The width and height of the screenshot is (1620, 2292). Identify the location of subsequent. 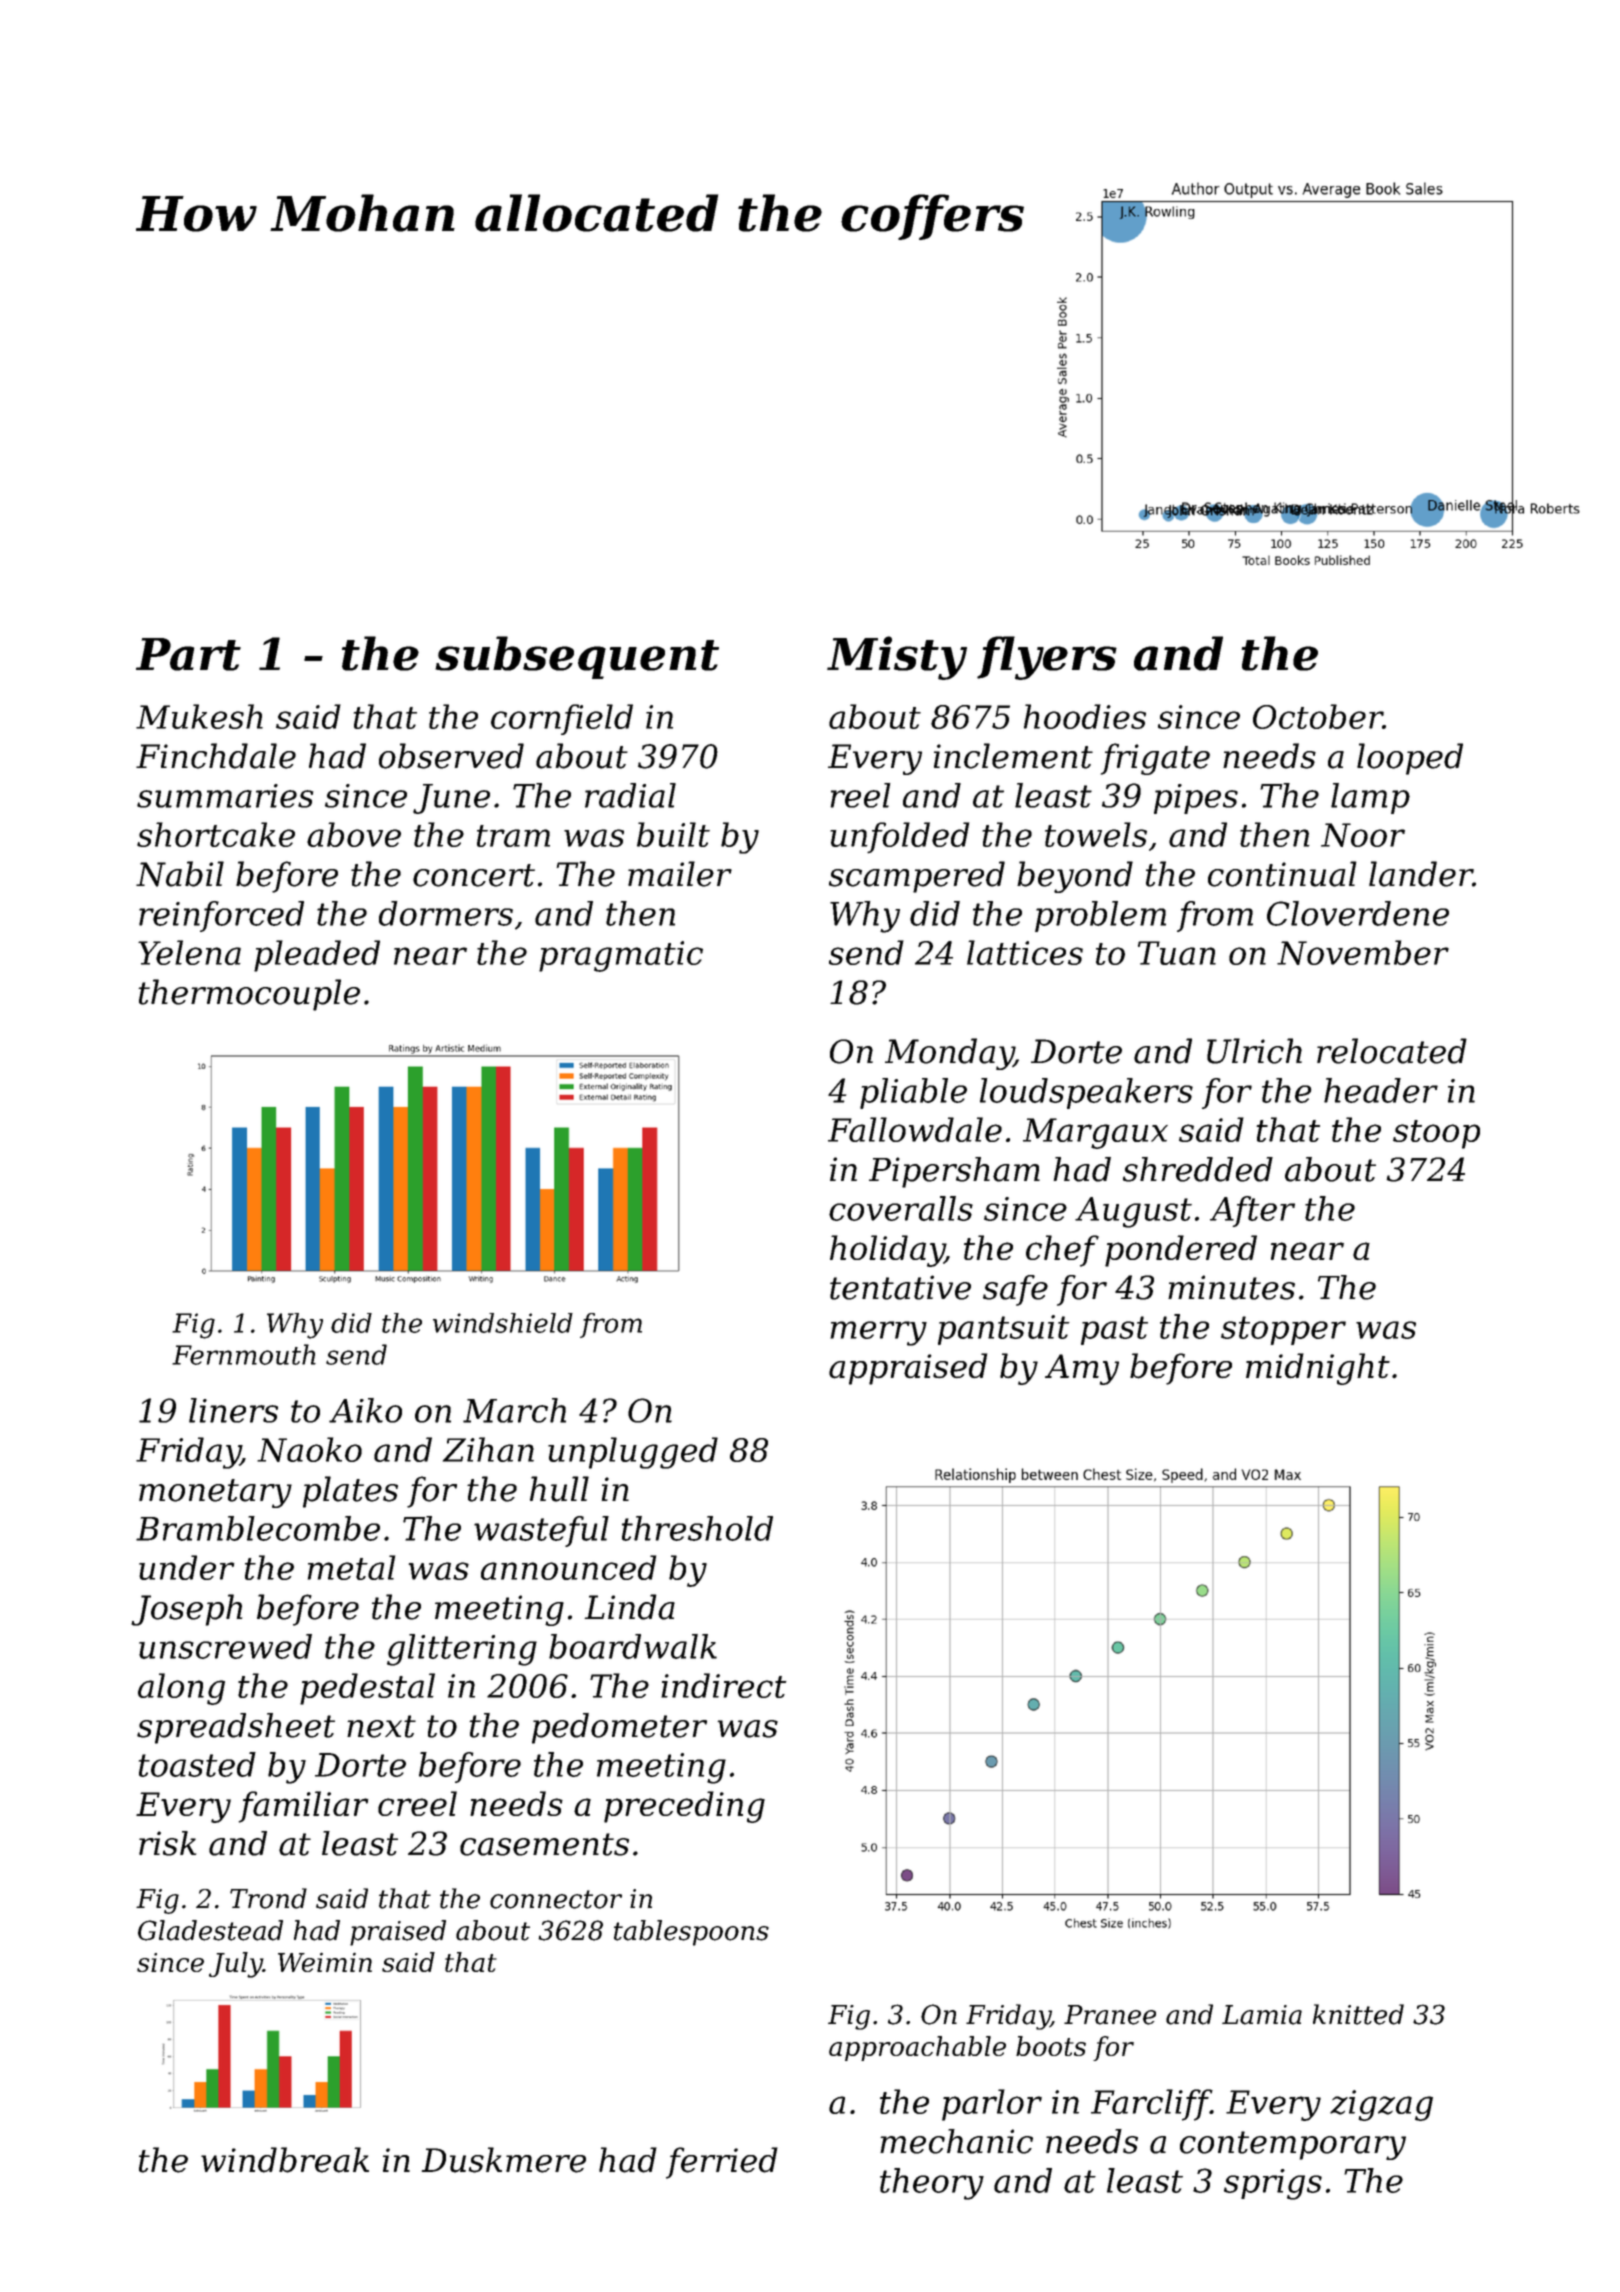
(577, 657).
